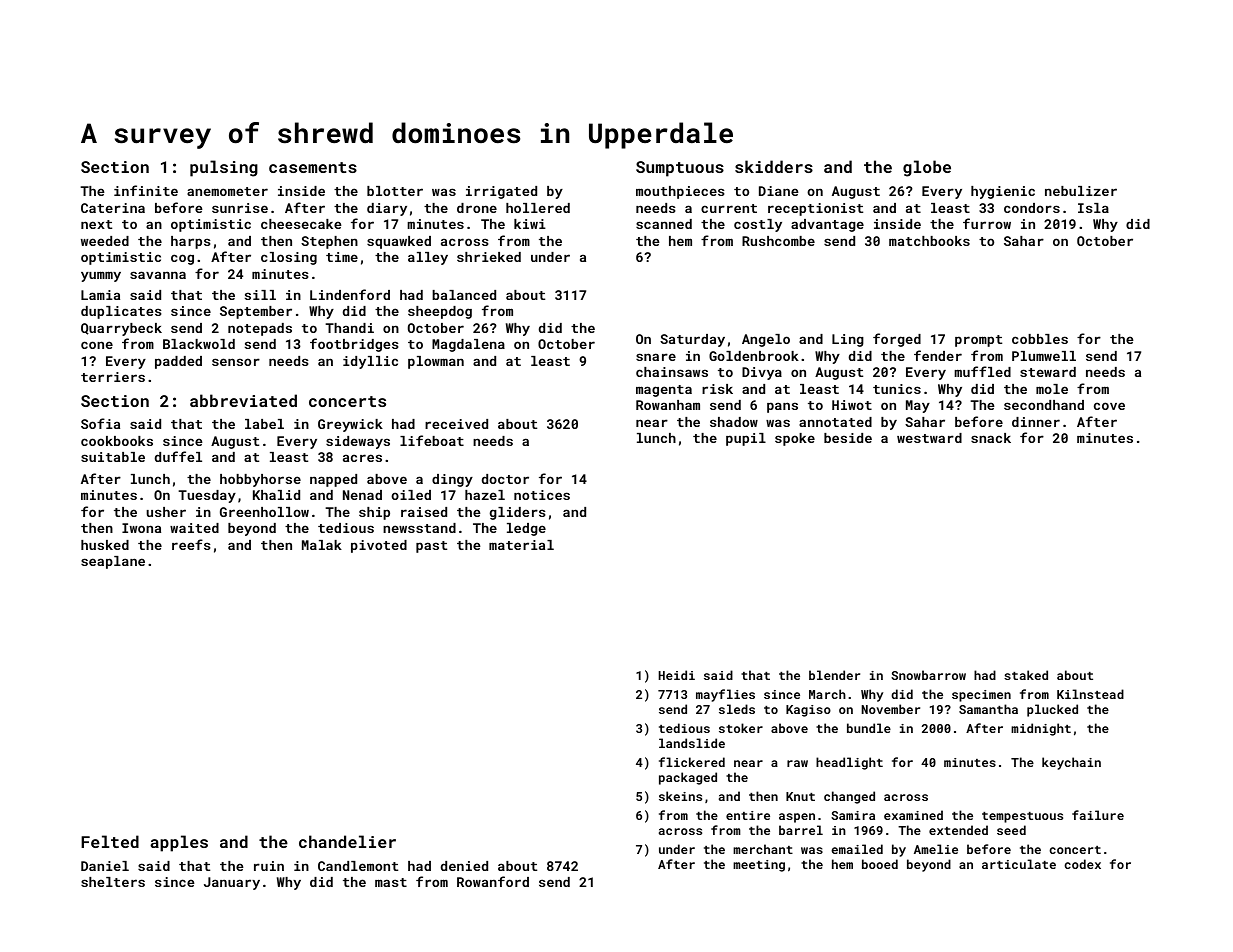 Image resolution: width=1233 pixels, height=952 pixels. What do you see at coordinates (232, 883) in the page?
I see `January` at bounding box center [232, 883].
